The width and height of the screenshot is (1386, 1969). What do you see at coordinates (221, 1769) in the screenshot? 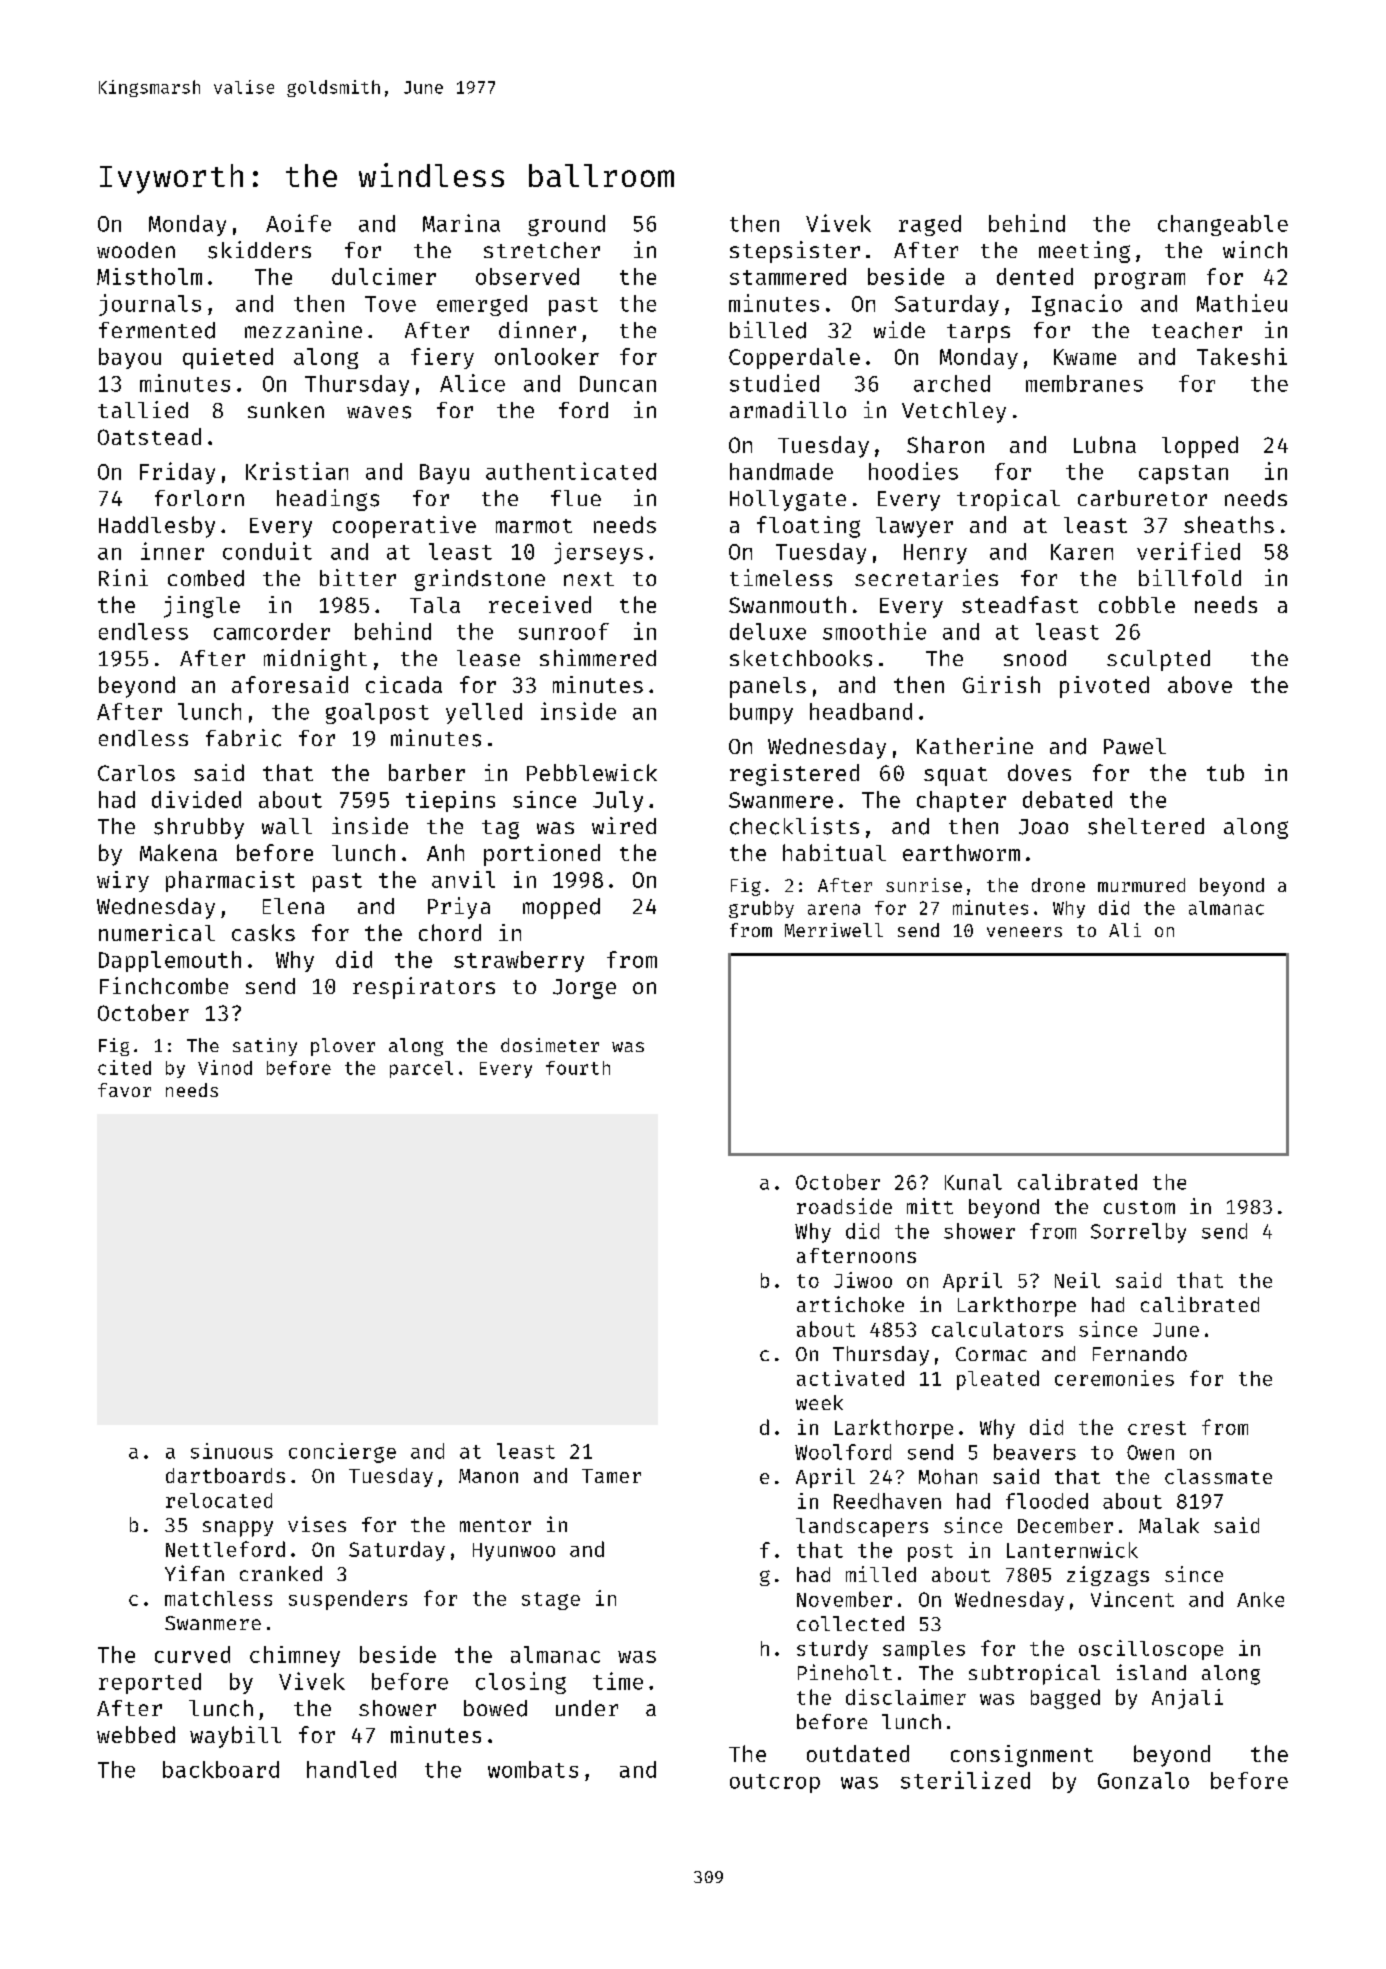
I see `backboard` at bounding box center [221, 1769].
